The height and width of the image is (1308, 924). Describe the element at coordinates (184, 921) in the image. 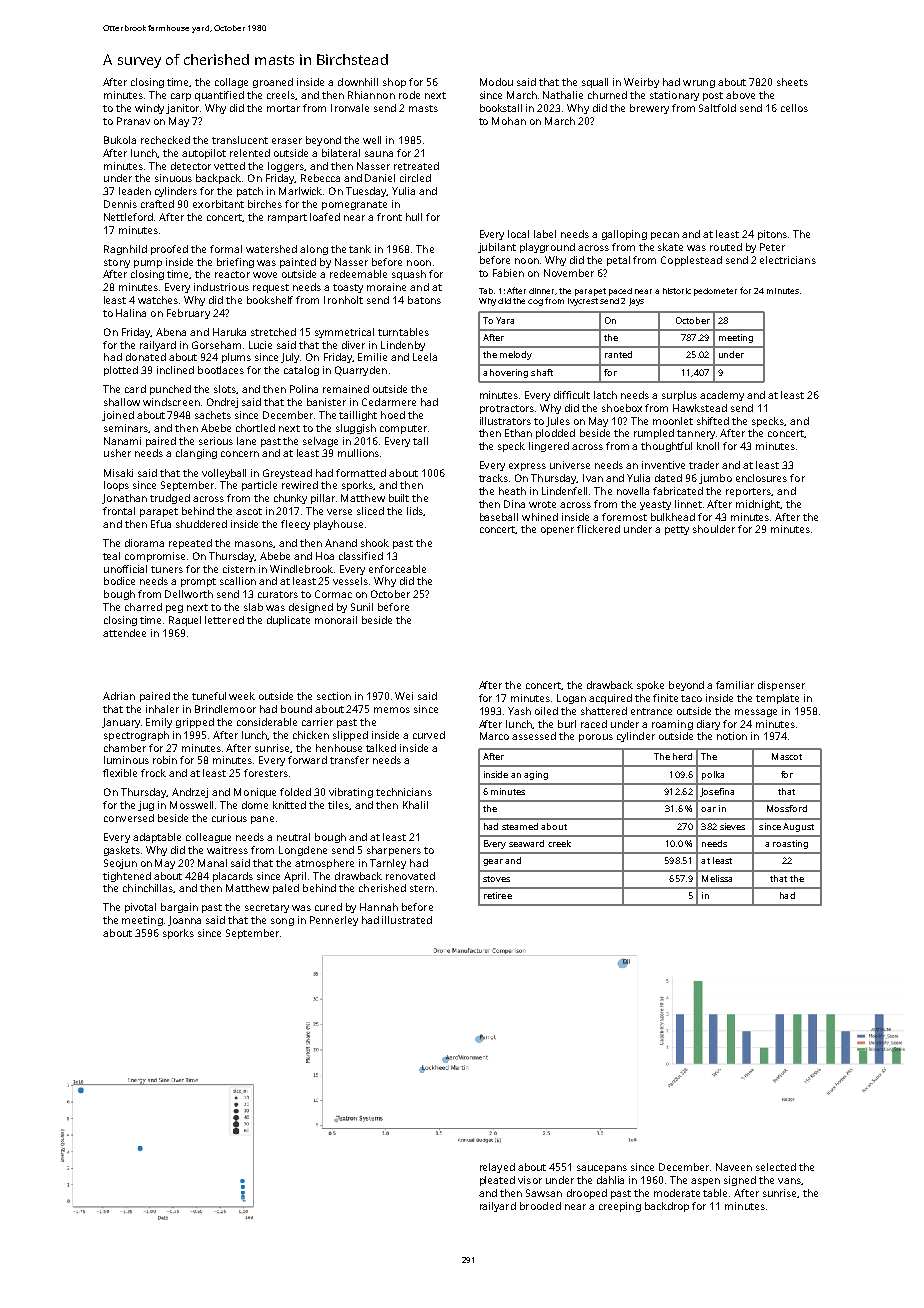

I see `Joanna` at that location.
